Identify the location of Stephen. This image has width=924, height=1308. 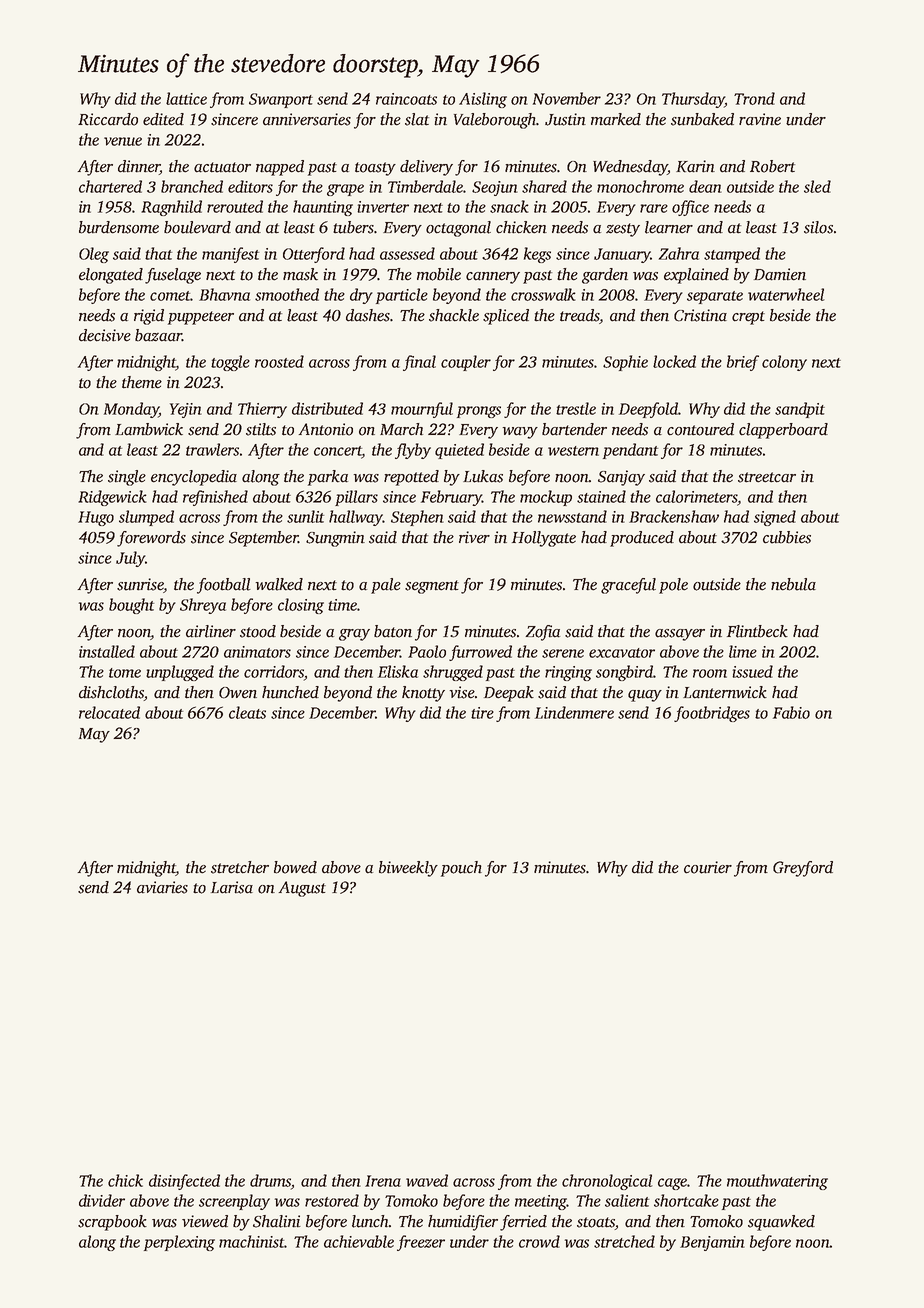
(417, 518).
